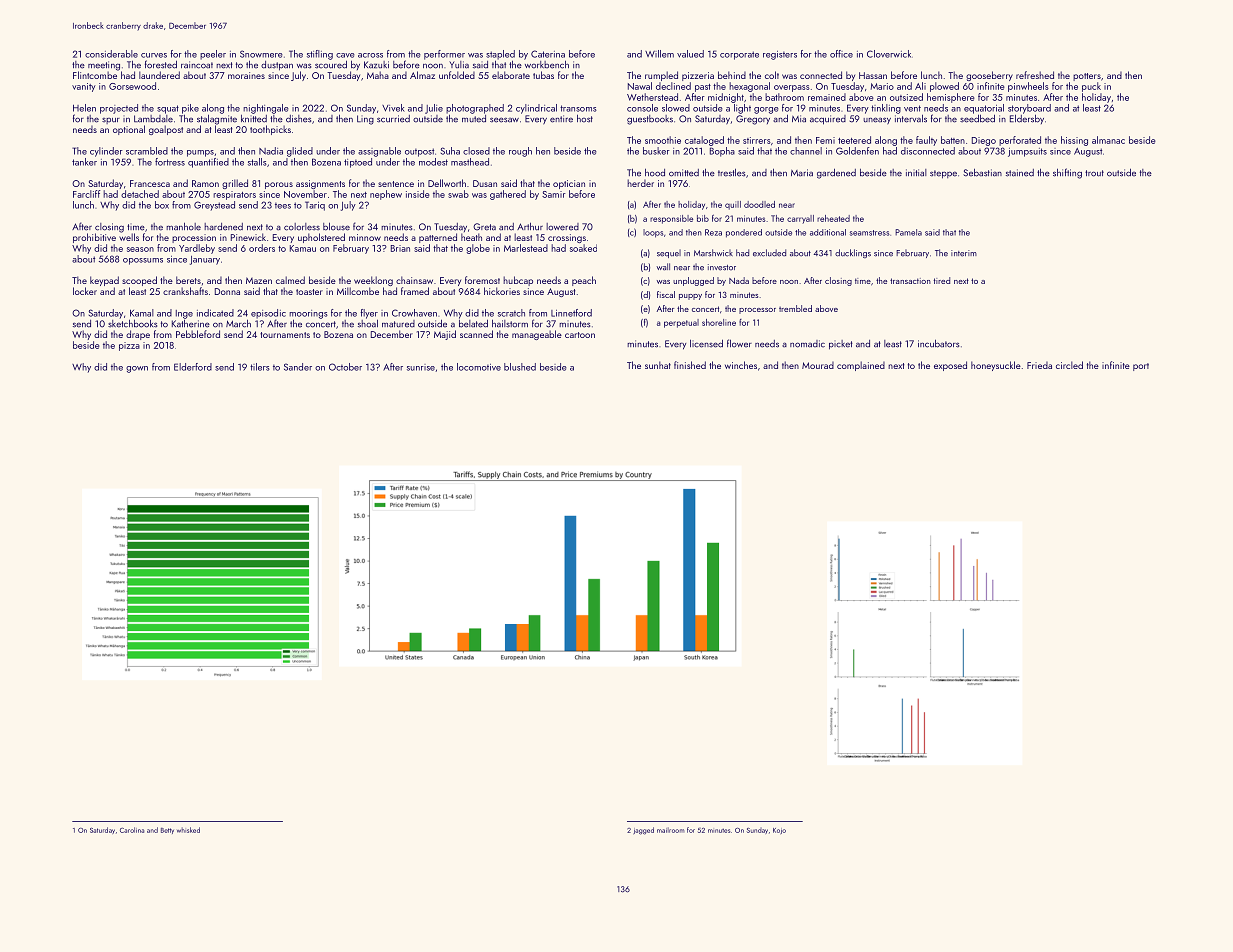 The height and width of the screenshot is (952, 1233). Describe the element at coordinates (520, 367) in the screenshot. I see `blushed` at that location.
